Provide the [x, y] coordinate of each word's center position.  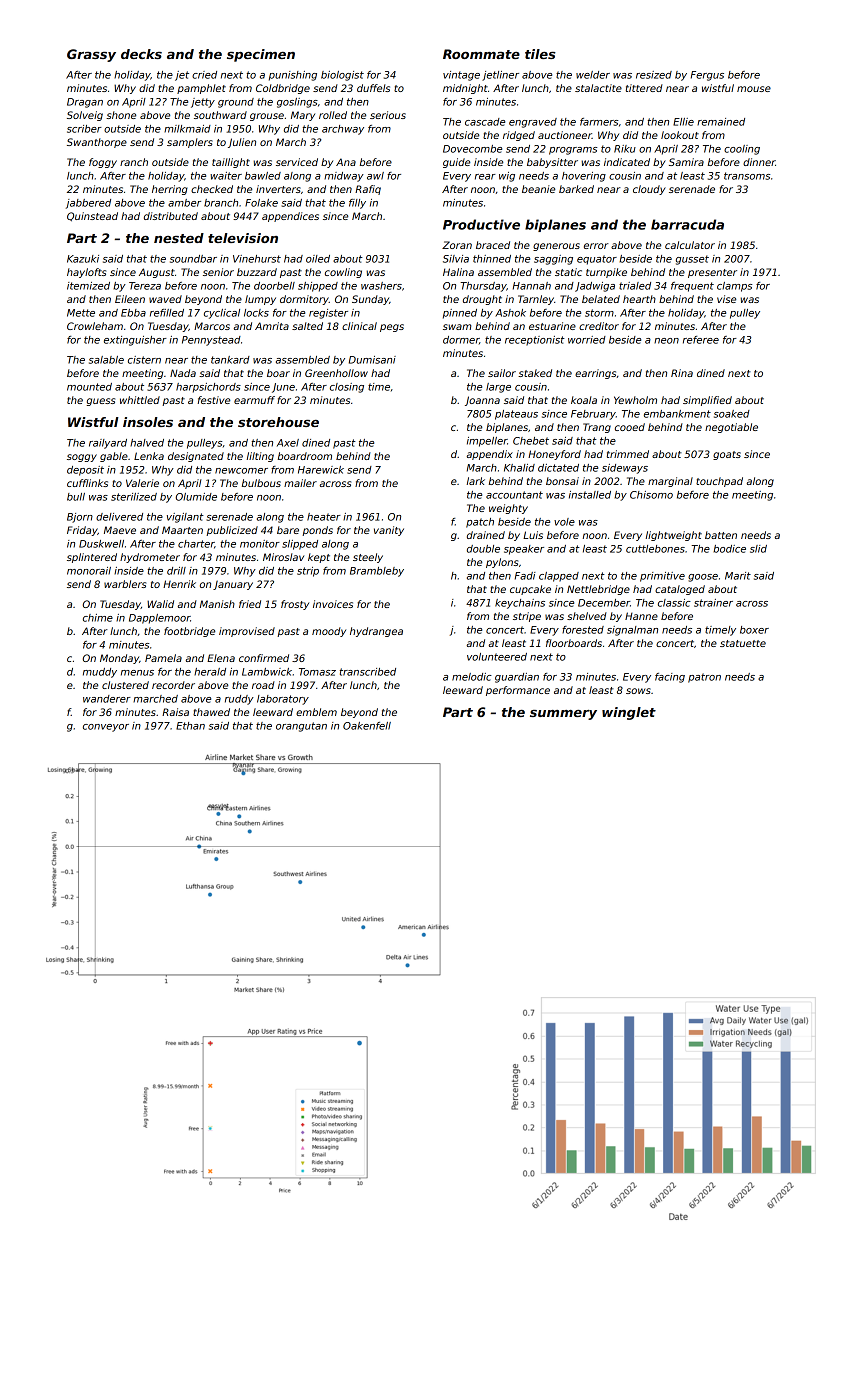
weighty [508, 509]
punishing [293, 76]
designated [196, 457]
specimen [261, 55]
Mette [81, 313]
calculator [690, 245]
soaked [732, 414]
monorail [89, 571]
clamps [734, 287]
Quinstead [92, 216]
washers [381, 286]
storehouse [278, 422]
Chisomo [651, 495]
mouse [754, 89]
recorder [173, 685]
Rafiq [368, 190]
